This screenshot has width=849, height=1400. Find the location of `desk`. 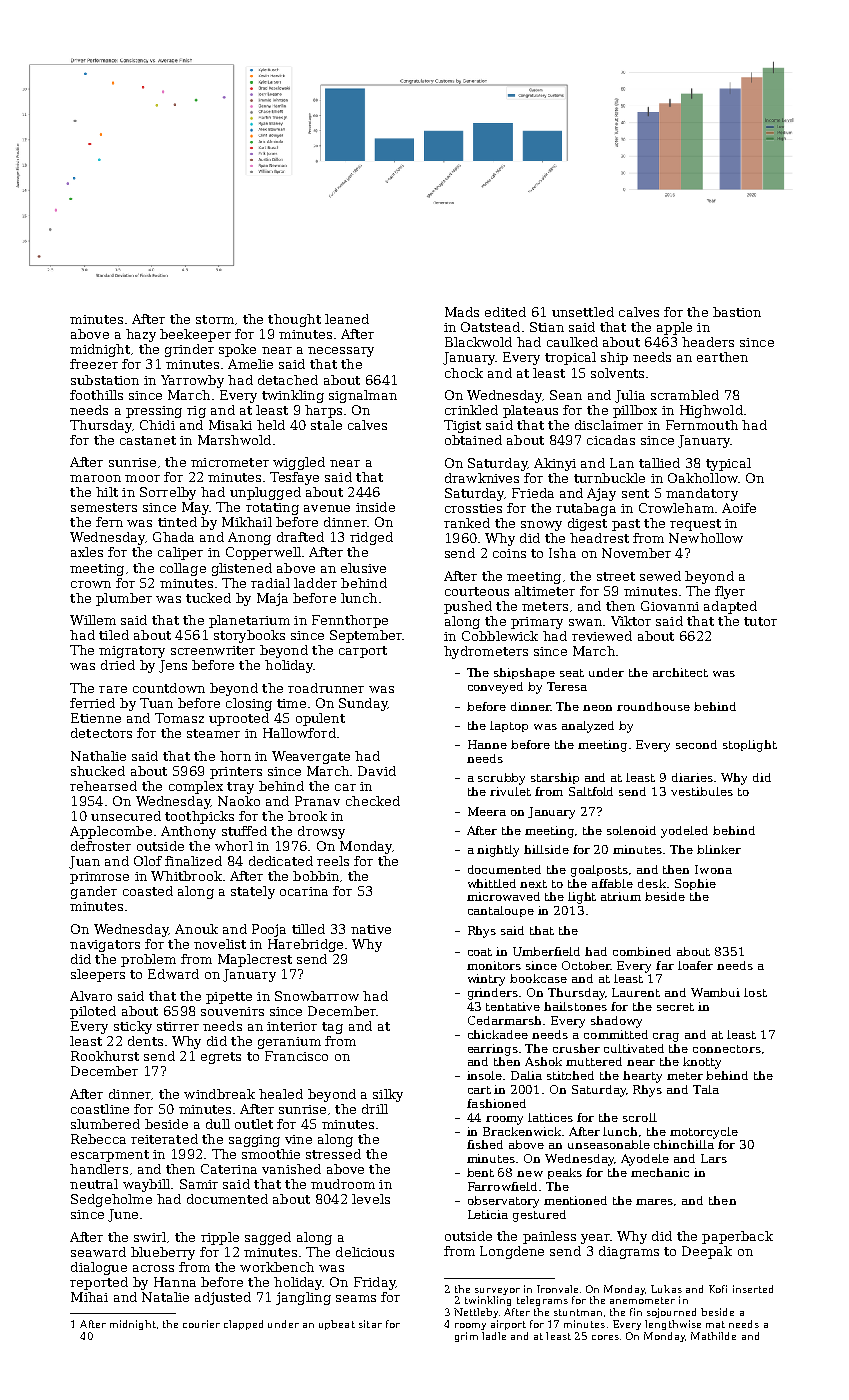

desk is located at coordinates (652, 883).
